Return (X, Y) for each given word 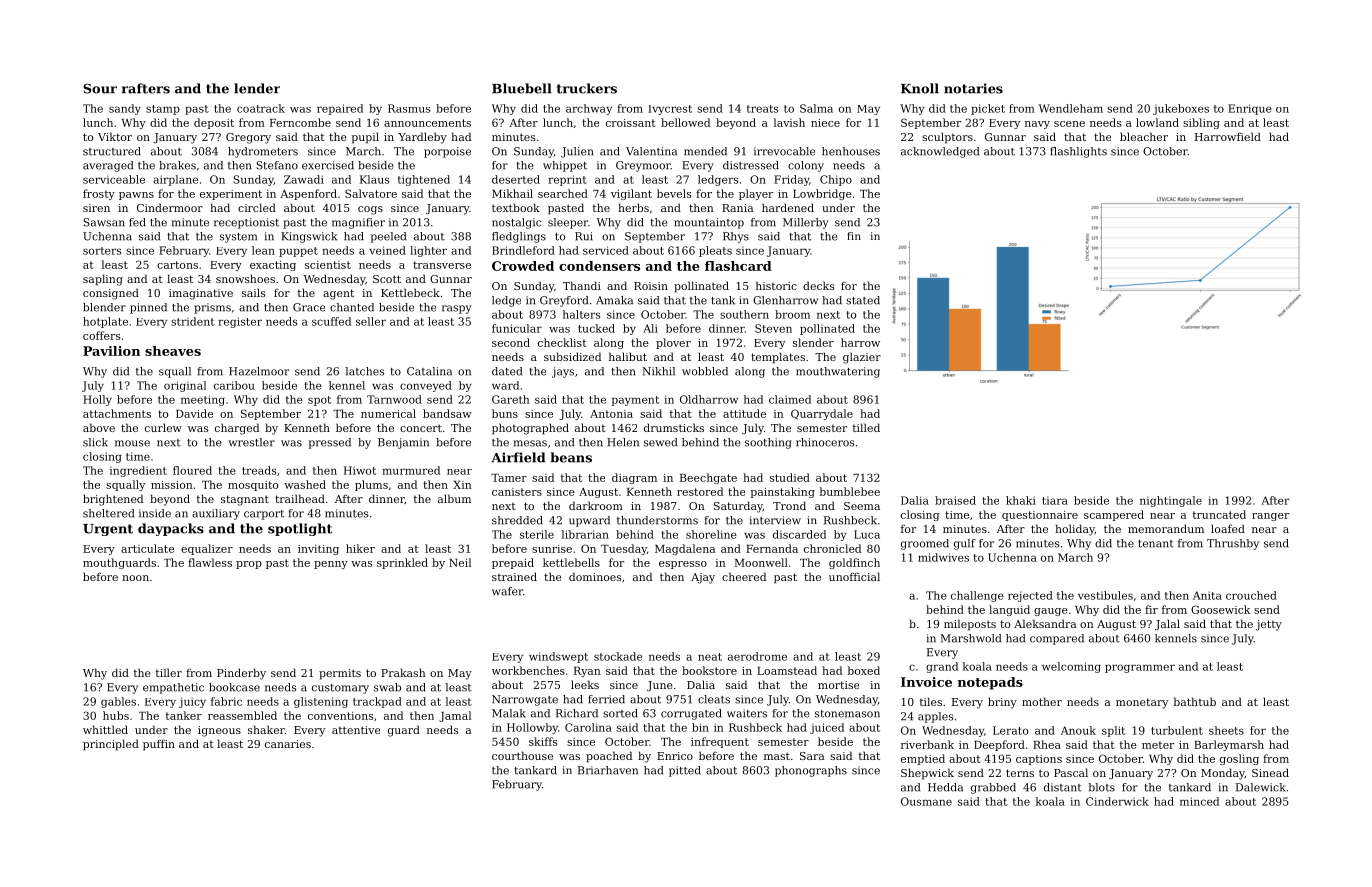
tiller (168, 672)
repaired (340, 109)
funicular (517, 328)
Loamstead (787, 670)
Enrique (1250, 109)
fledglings (519, 237)
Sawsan (104, 222)
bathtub (1195, 701)
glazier (862, 358)
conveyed (426, 386)
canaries (288, 744)
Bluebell (522, 88)
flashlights (1078, 152)
